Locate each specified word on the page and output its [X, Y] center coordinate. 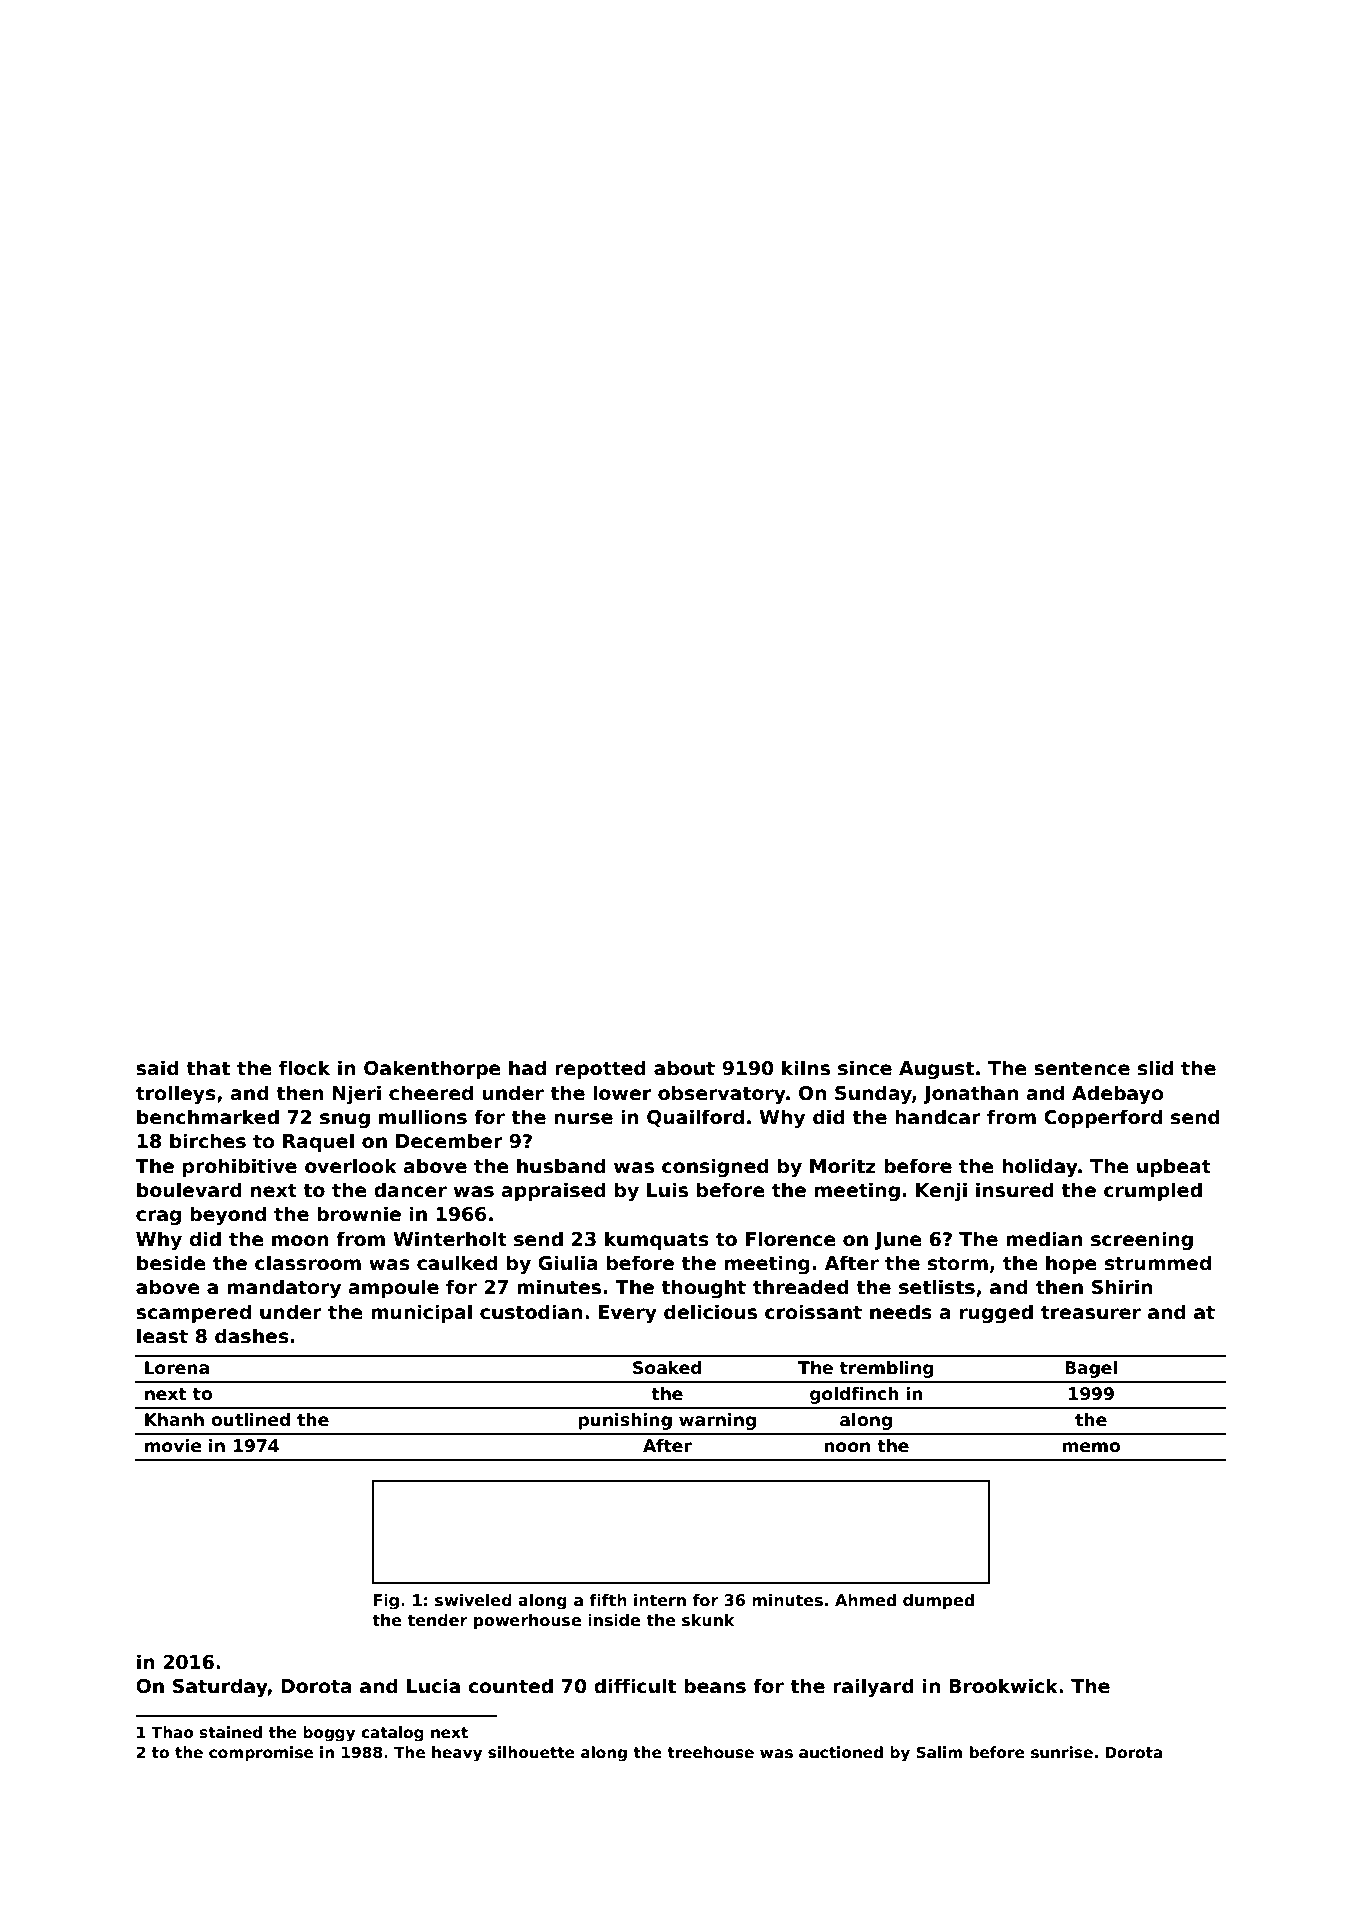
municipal [421, 1313]
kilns [806, 1068]
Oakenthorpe [432, 1069]
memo [1091, 1447]
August [936, 1070]
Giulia [568, 1263]
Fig [386, 1602]
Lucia [433, 1686]
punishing [625, 1421]
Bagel [1091, 1369]
